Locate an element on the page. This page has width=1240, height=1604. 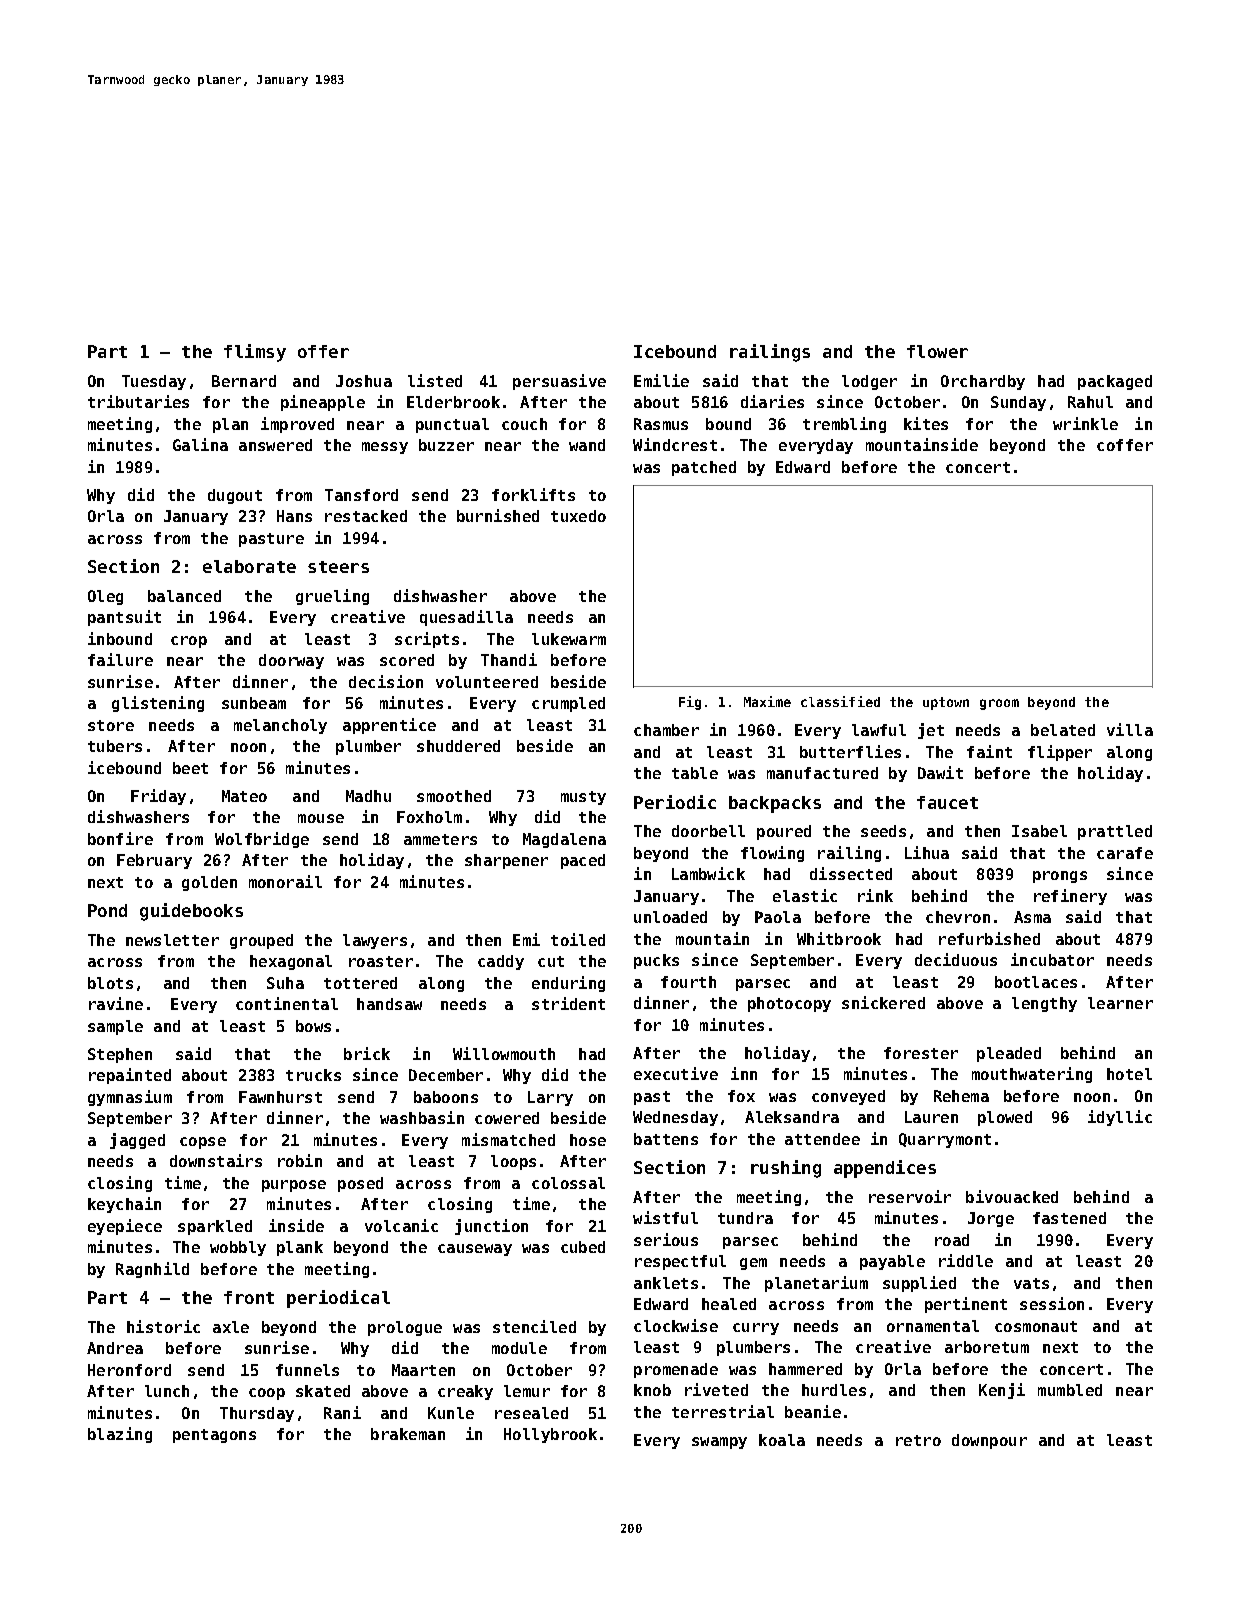
Friday is located at coordinates (158, 797).
